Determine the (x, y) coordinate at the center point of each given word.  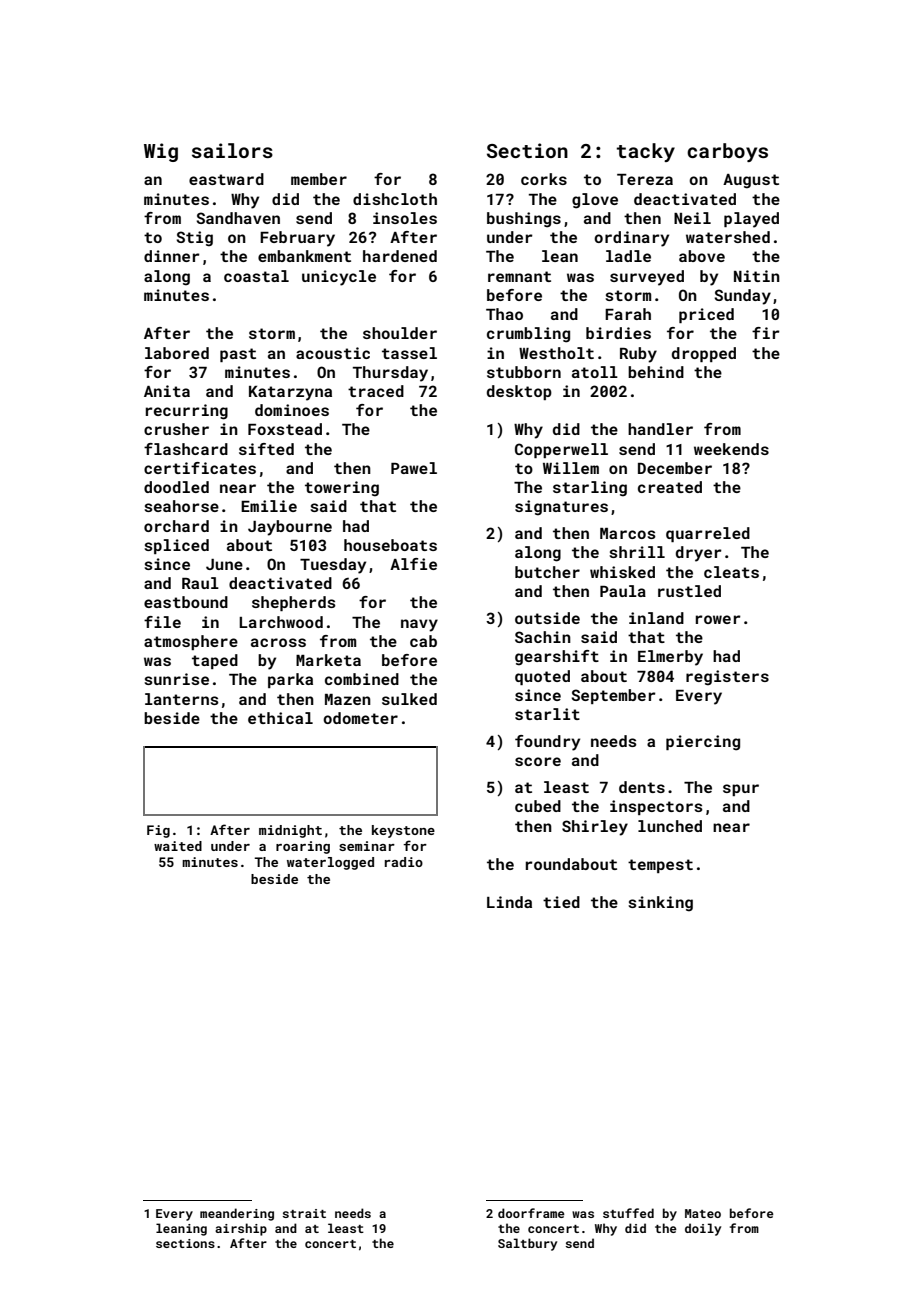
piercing (703, 743)
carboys (727, 152)
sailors (232, 150)
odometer (360, 718)
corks (544, 179)
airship (241, 1229)
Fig (158, 831)
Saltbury (527, 1244)
